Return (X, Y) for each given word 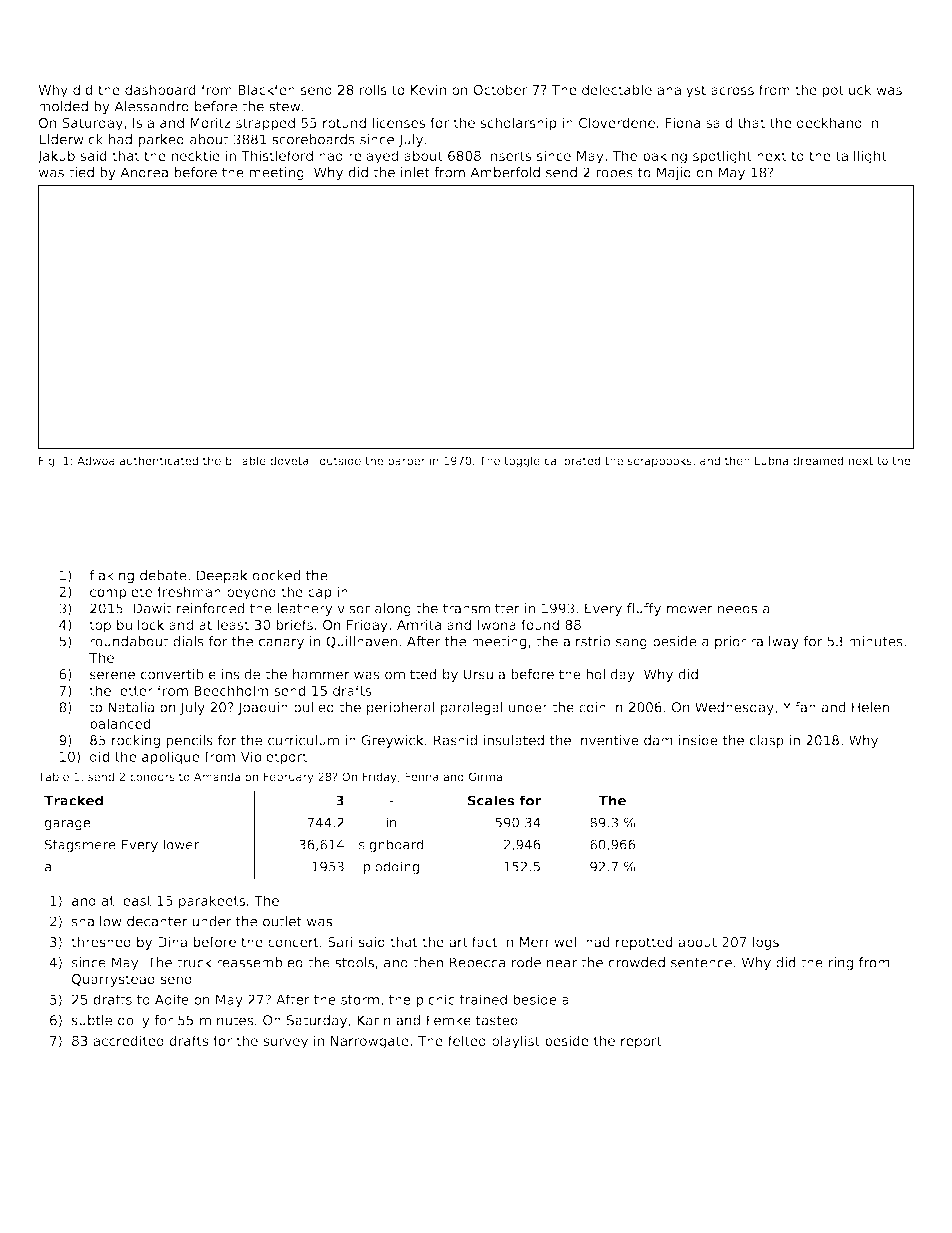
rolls (373, 89)
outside (340, 460)
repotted (644, 943)
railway (775, 642)
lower (181, 844)
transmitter (481, 608)
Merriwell (550, 941)
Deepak (222, 576)
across (732, 91)
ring (841, 964)
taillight (861, 157)
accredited (128, 1040)
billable (246, 460)
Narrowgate (370, 1042)
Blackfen (266, 89)
